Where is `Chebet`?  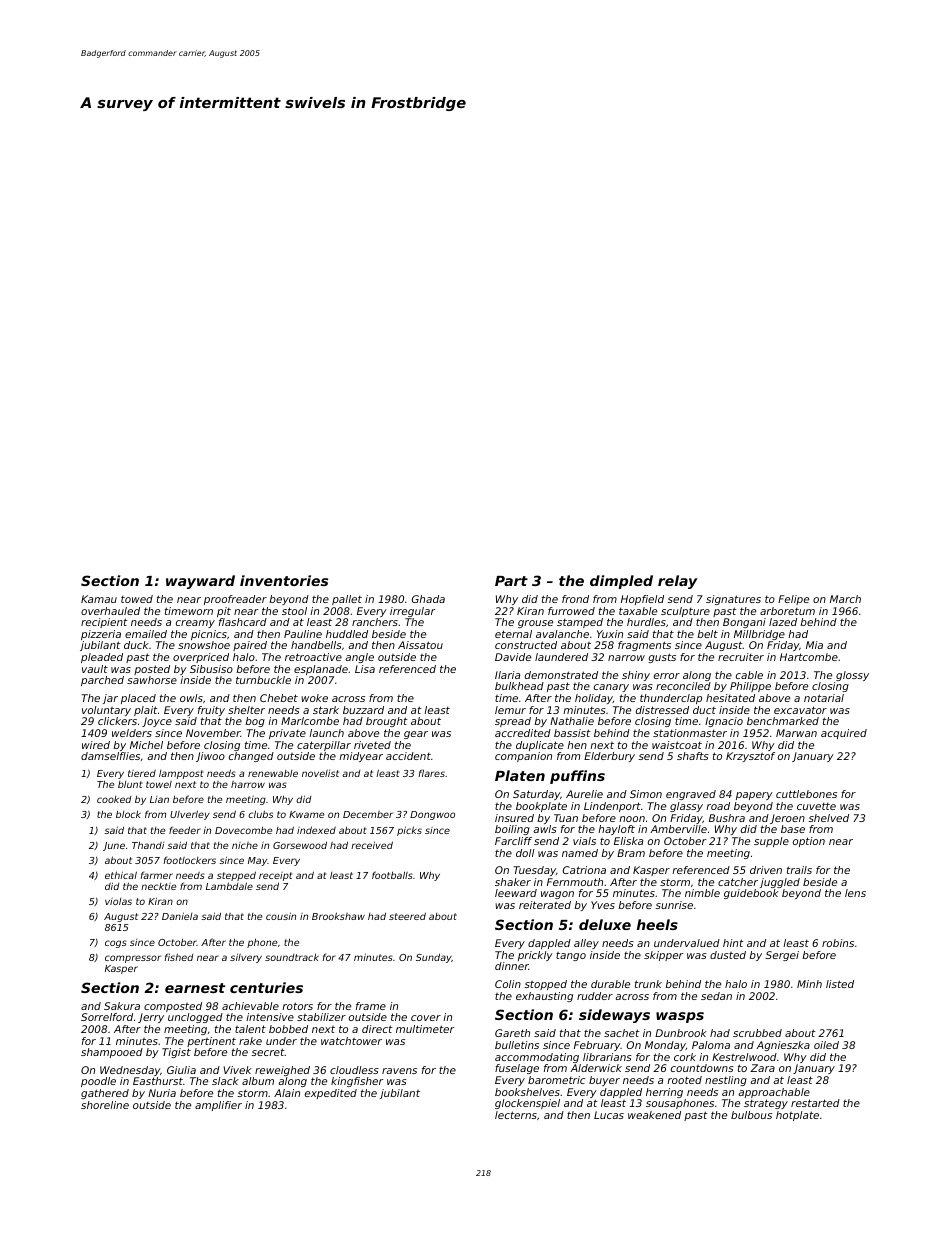
Chebet is located at coordinates (279, 698).
